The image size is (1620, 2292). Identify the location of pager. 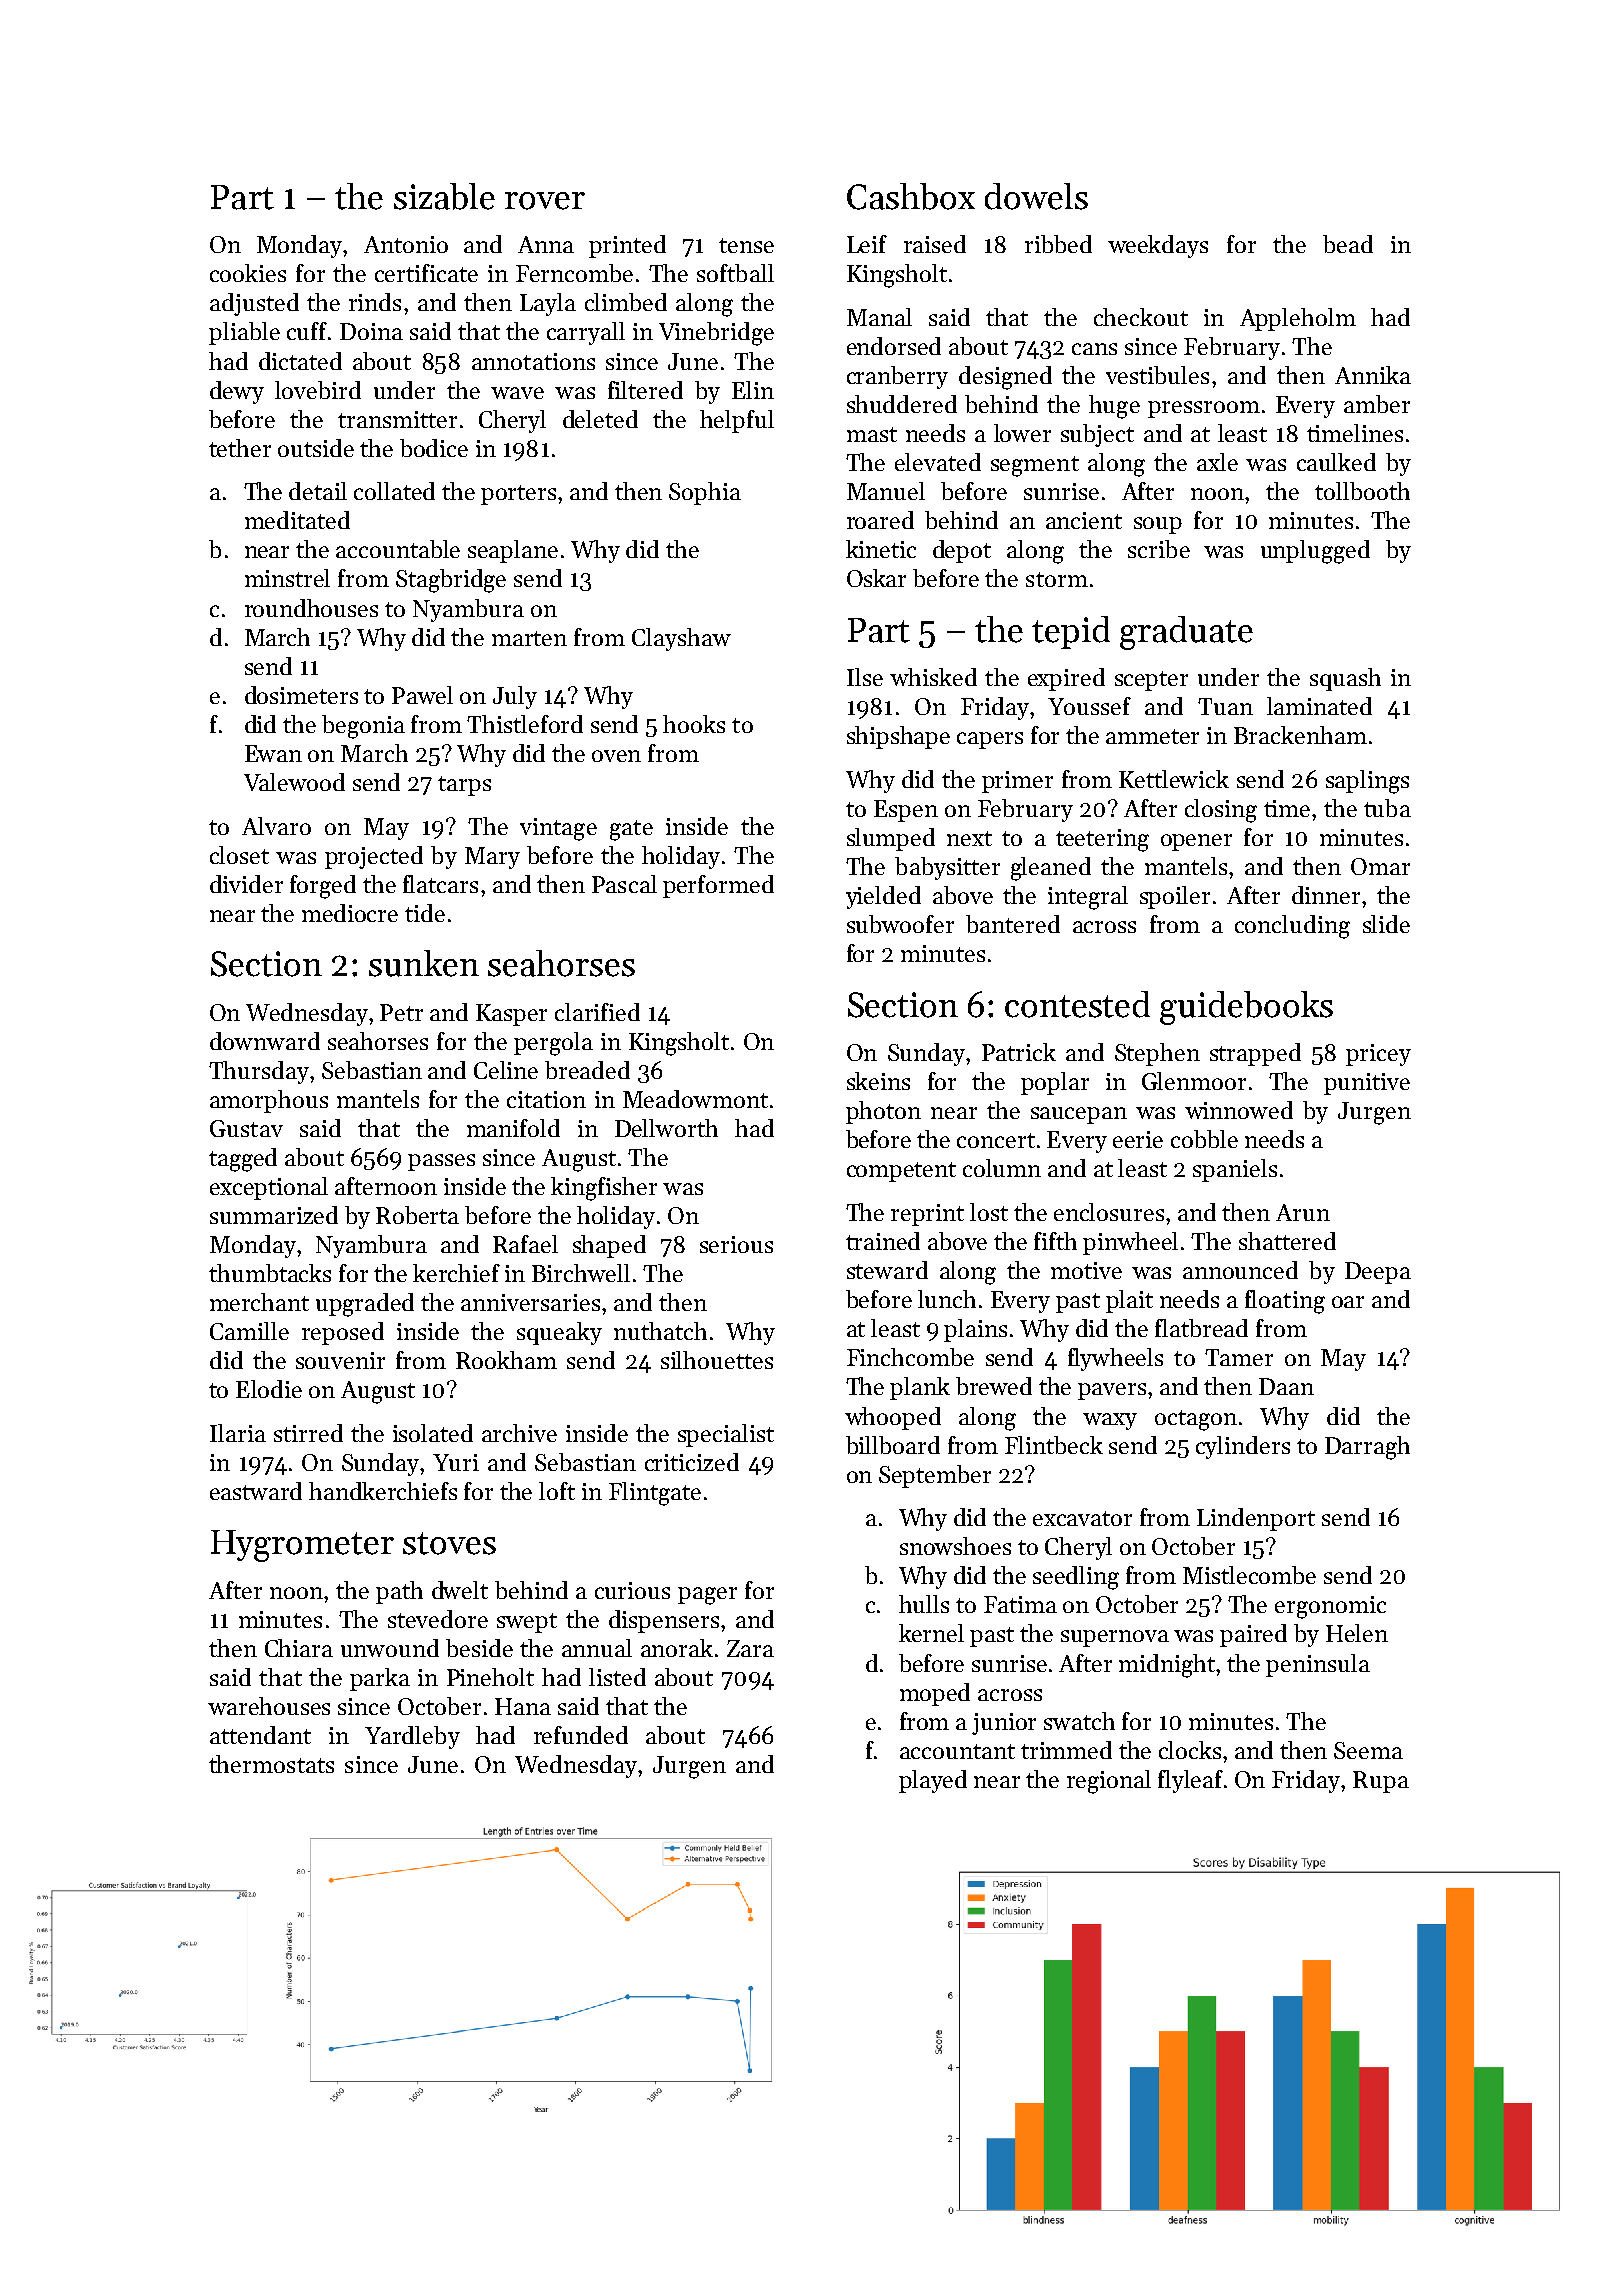
(707, 1596).
